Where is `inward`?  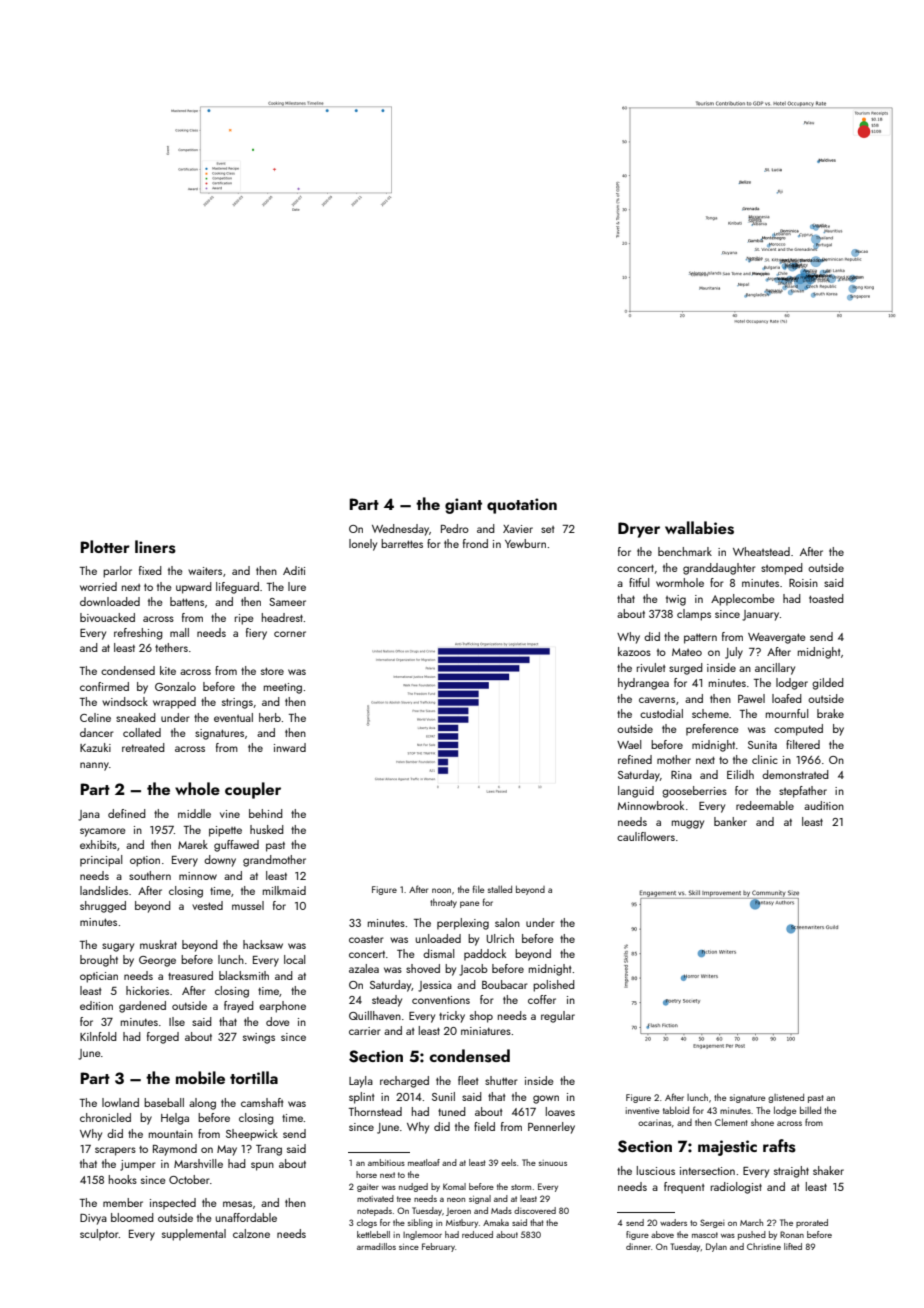
inward is located at coordinates (290, 747).
